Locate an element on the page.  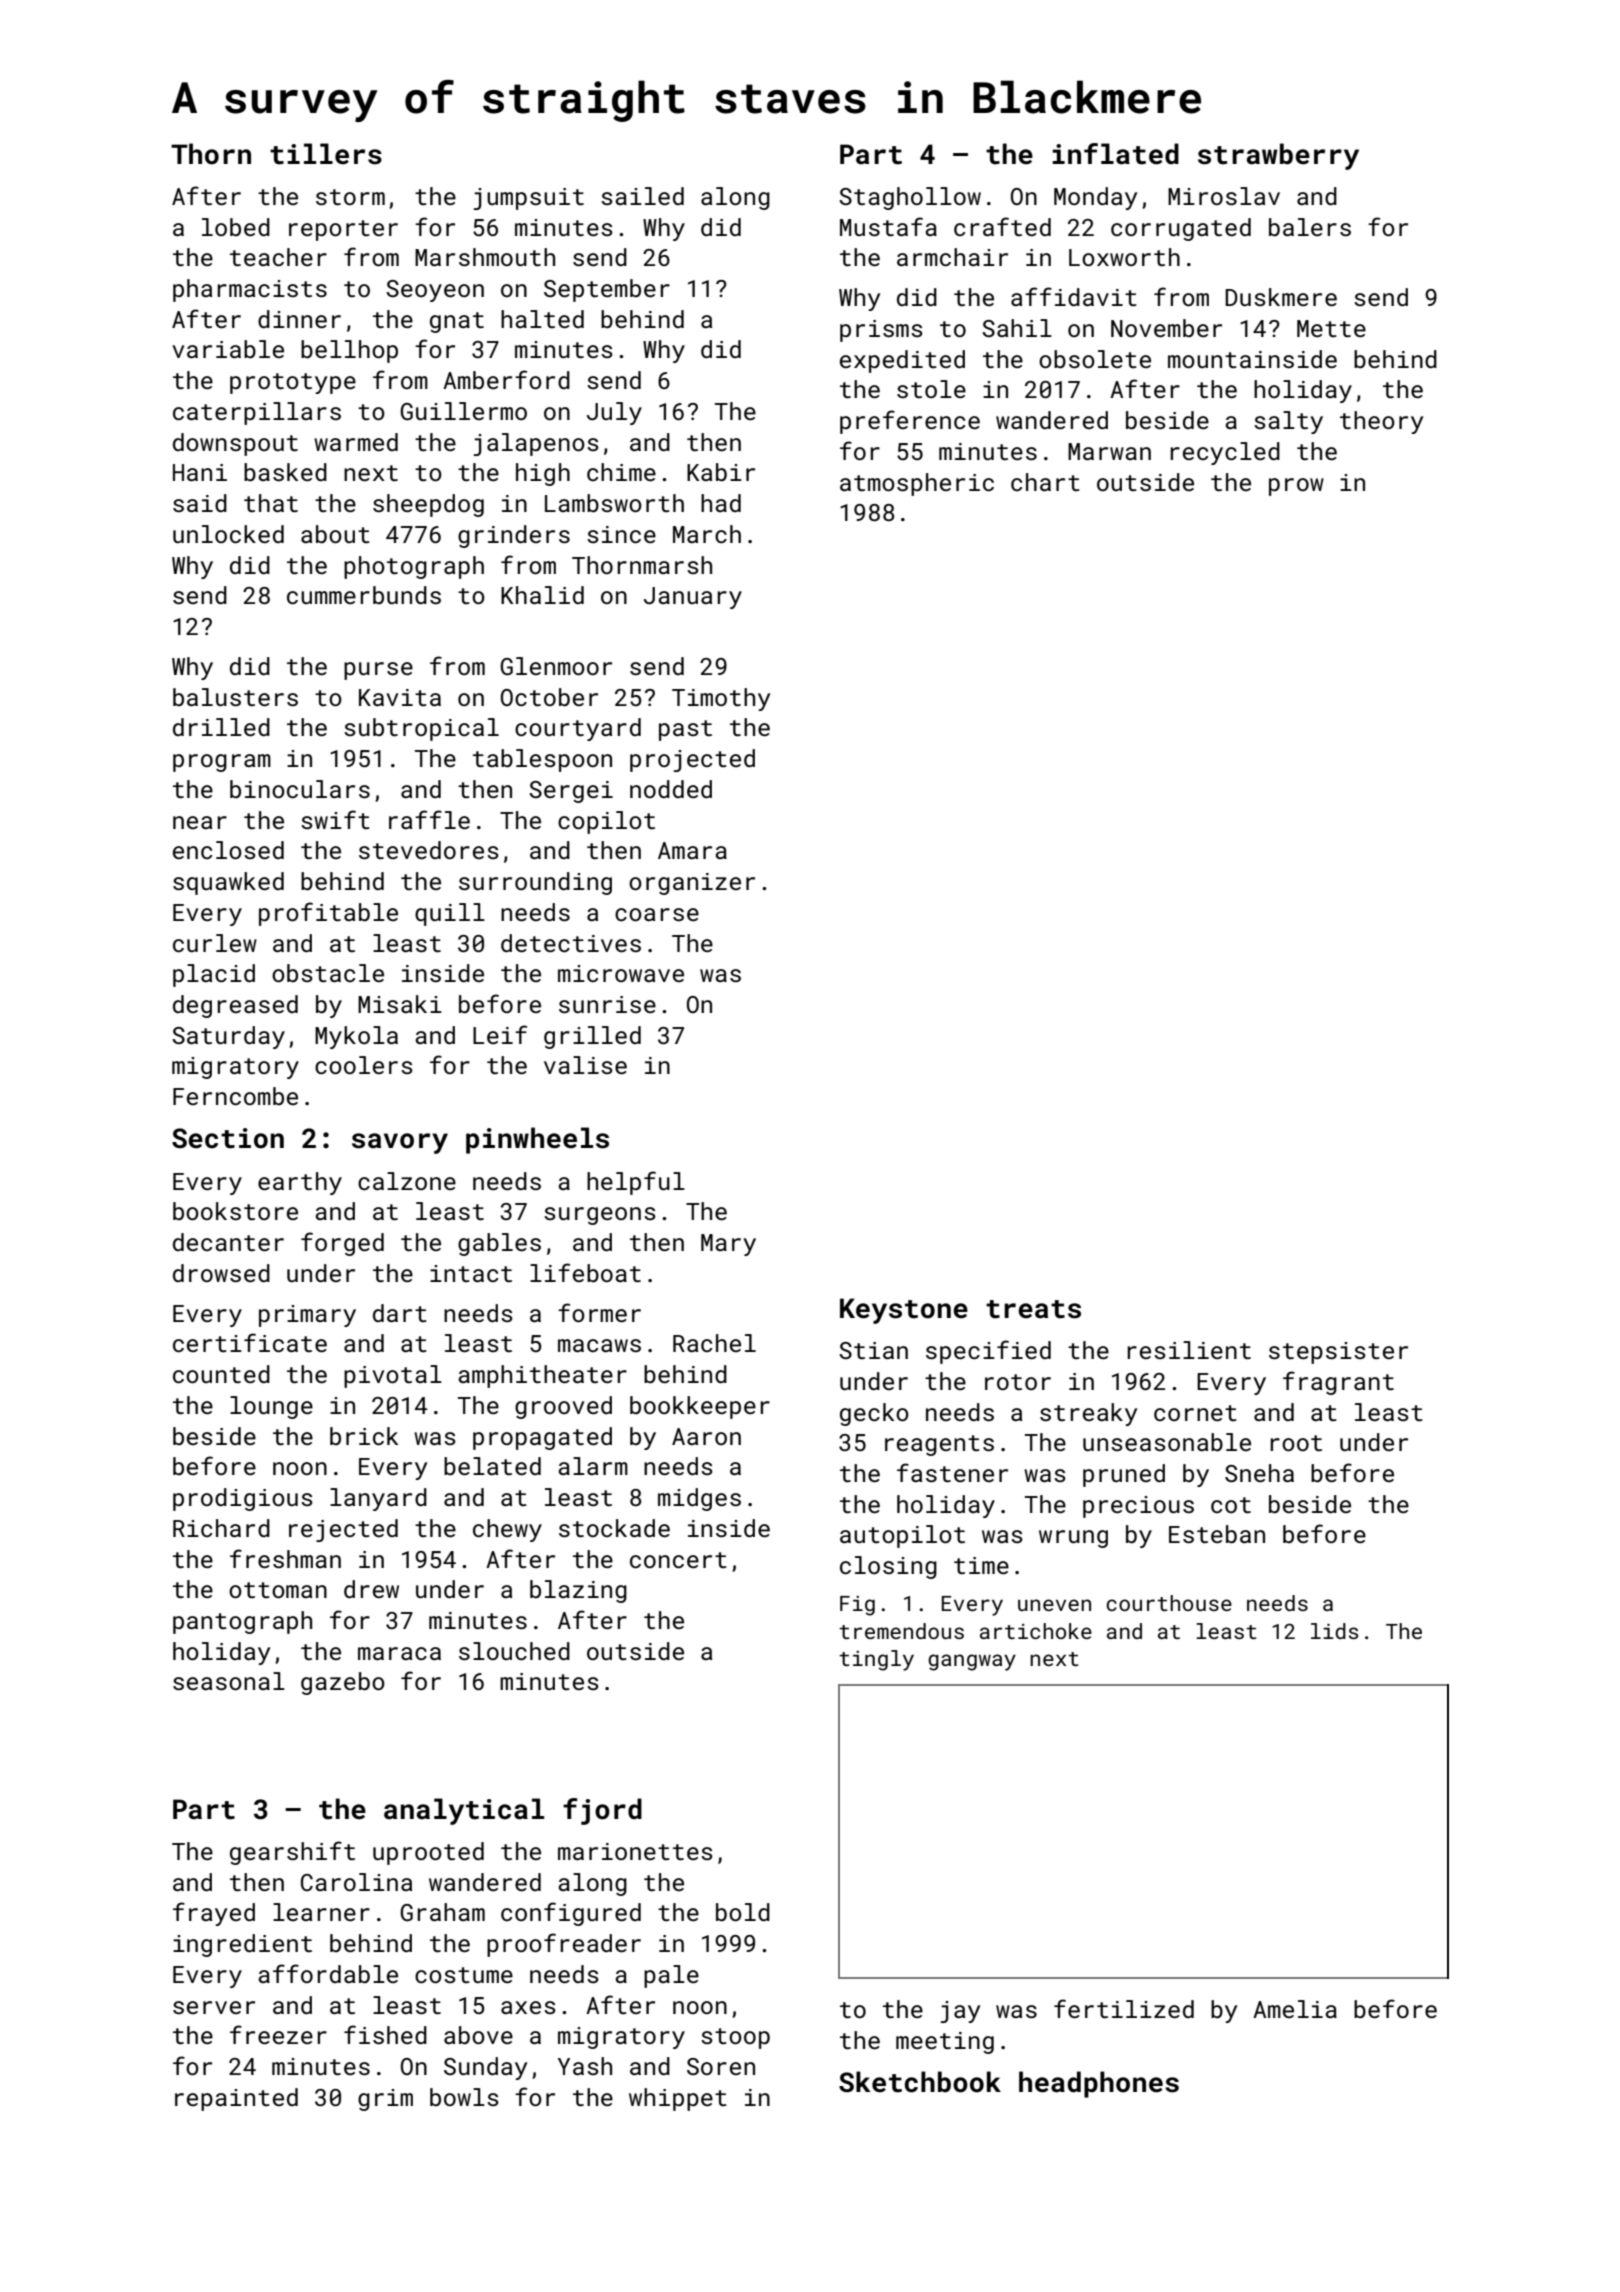
stole is located at coordinates (931, 389).
